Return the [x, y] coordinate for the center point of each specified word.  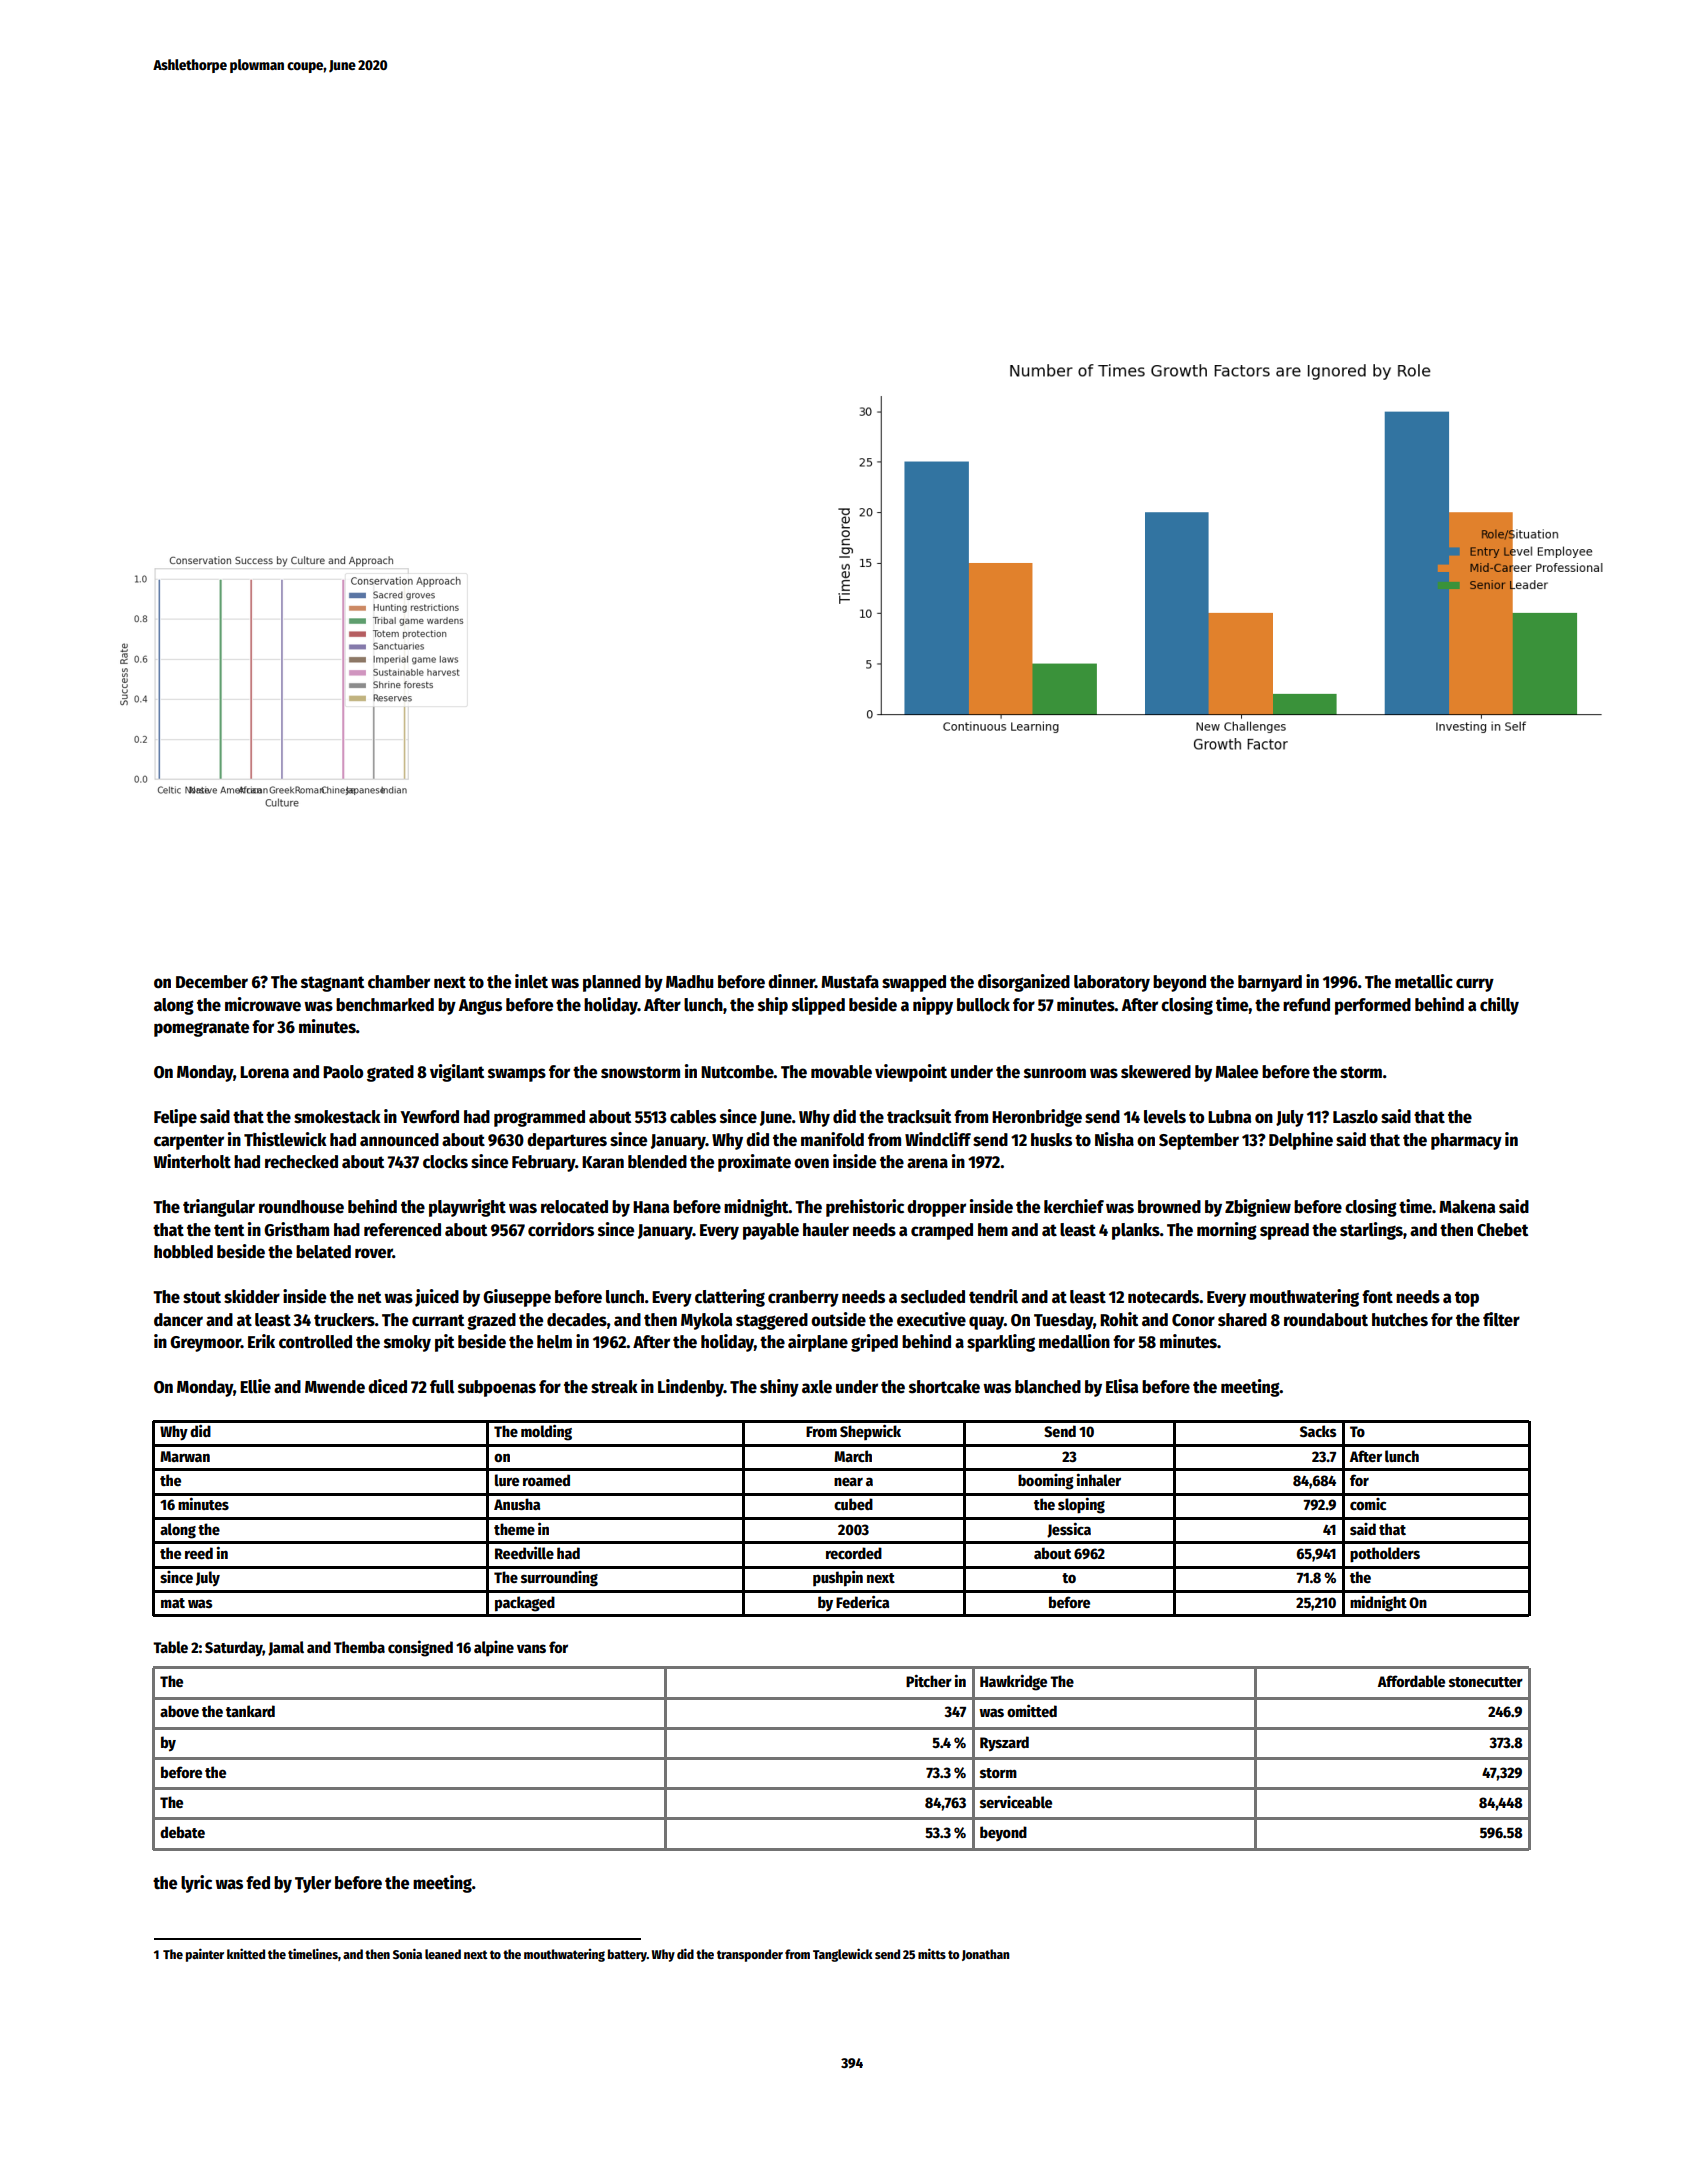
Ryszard [1004, 1744]
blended [657, 1162]
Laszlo [1355, 1117]
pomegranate [201, 1029]
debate [182, 1832]
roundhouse [301, 1207]
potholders [1385, 1555]
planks [1136, 1231]
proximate [754, 1163]
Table [170, 1647]
